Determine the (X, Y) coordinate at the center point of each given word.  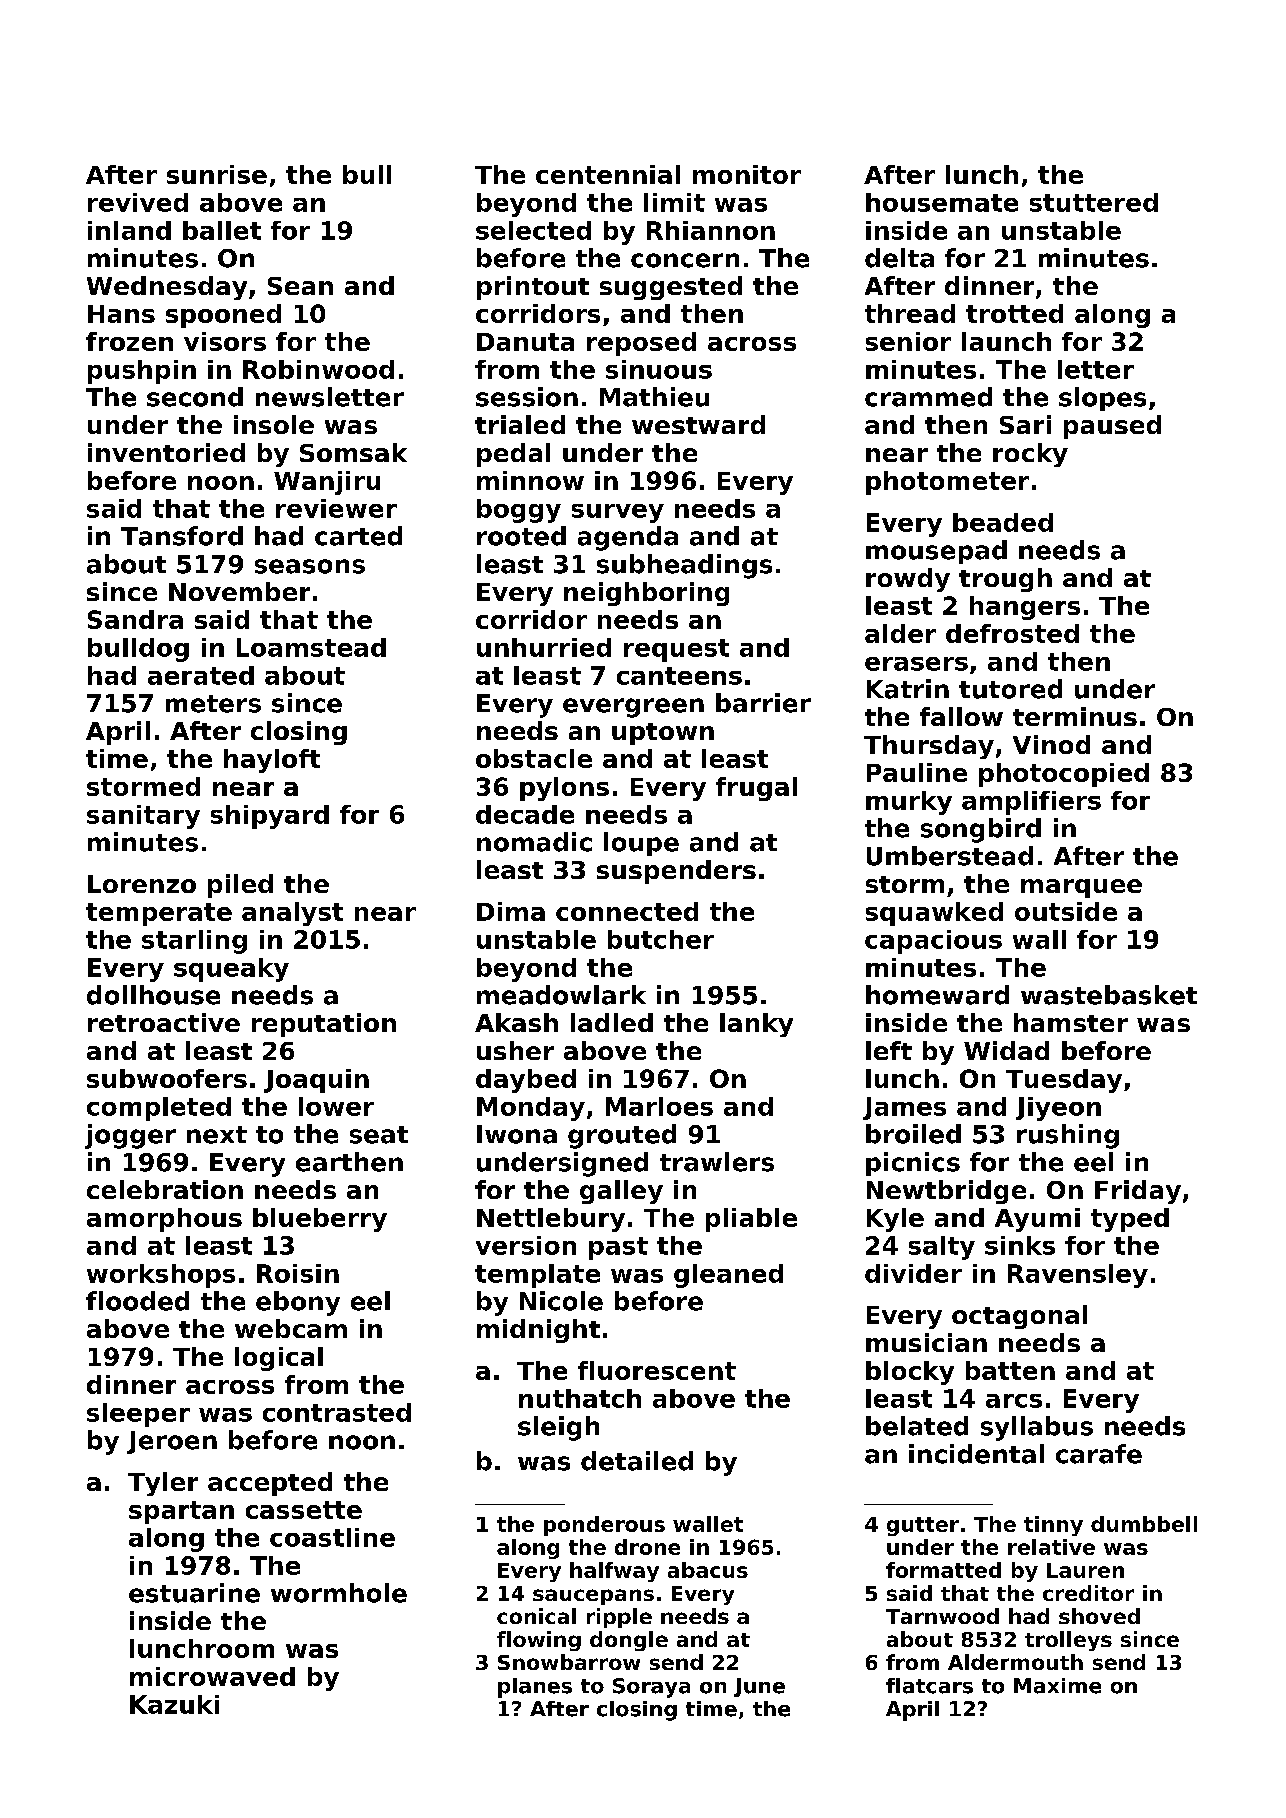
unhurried (544, 647)
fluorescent (657, 1370)
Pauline (917, 772)
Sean (300, 286)
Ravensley (1078, 1276)
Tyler (163, 1484)
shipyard (270, 817)
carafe (1099, 1454)
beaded (1003, 522)
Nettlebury (551, 1220)
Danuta (525, 342)
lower (336, 1106)
